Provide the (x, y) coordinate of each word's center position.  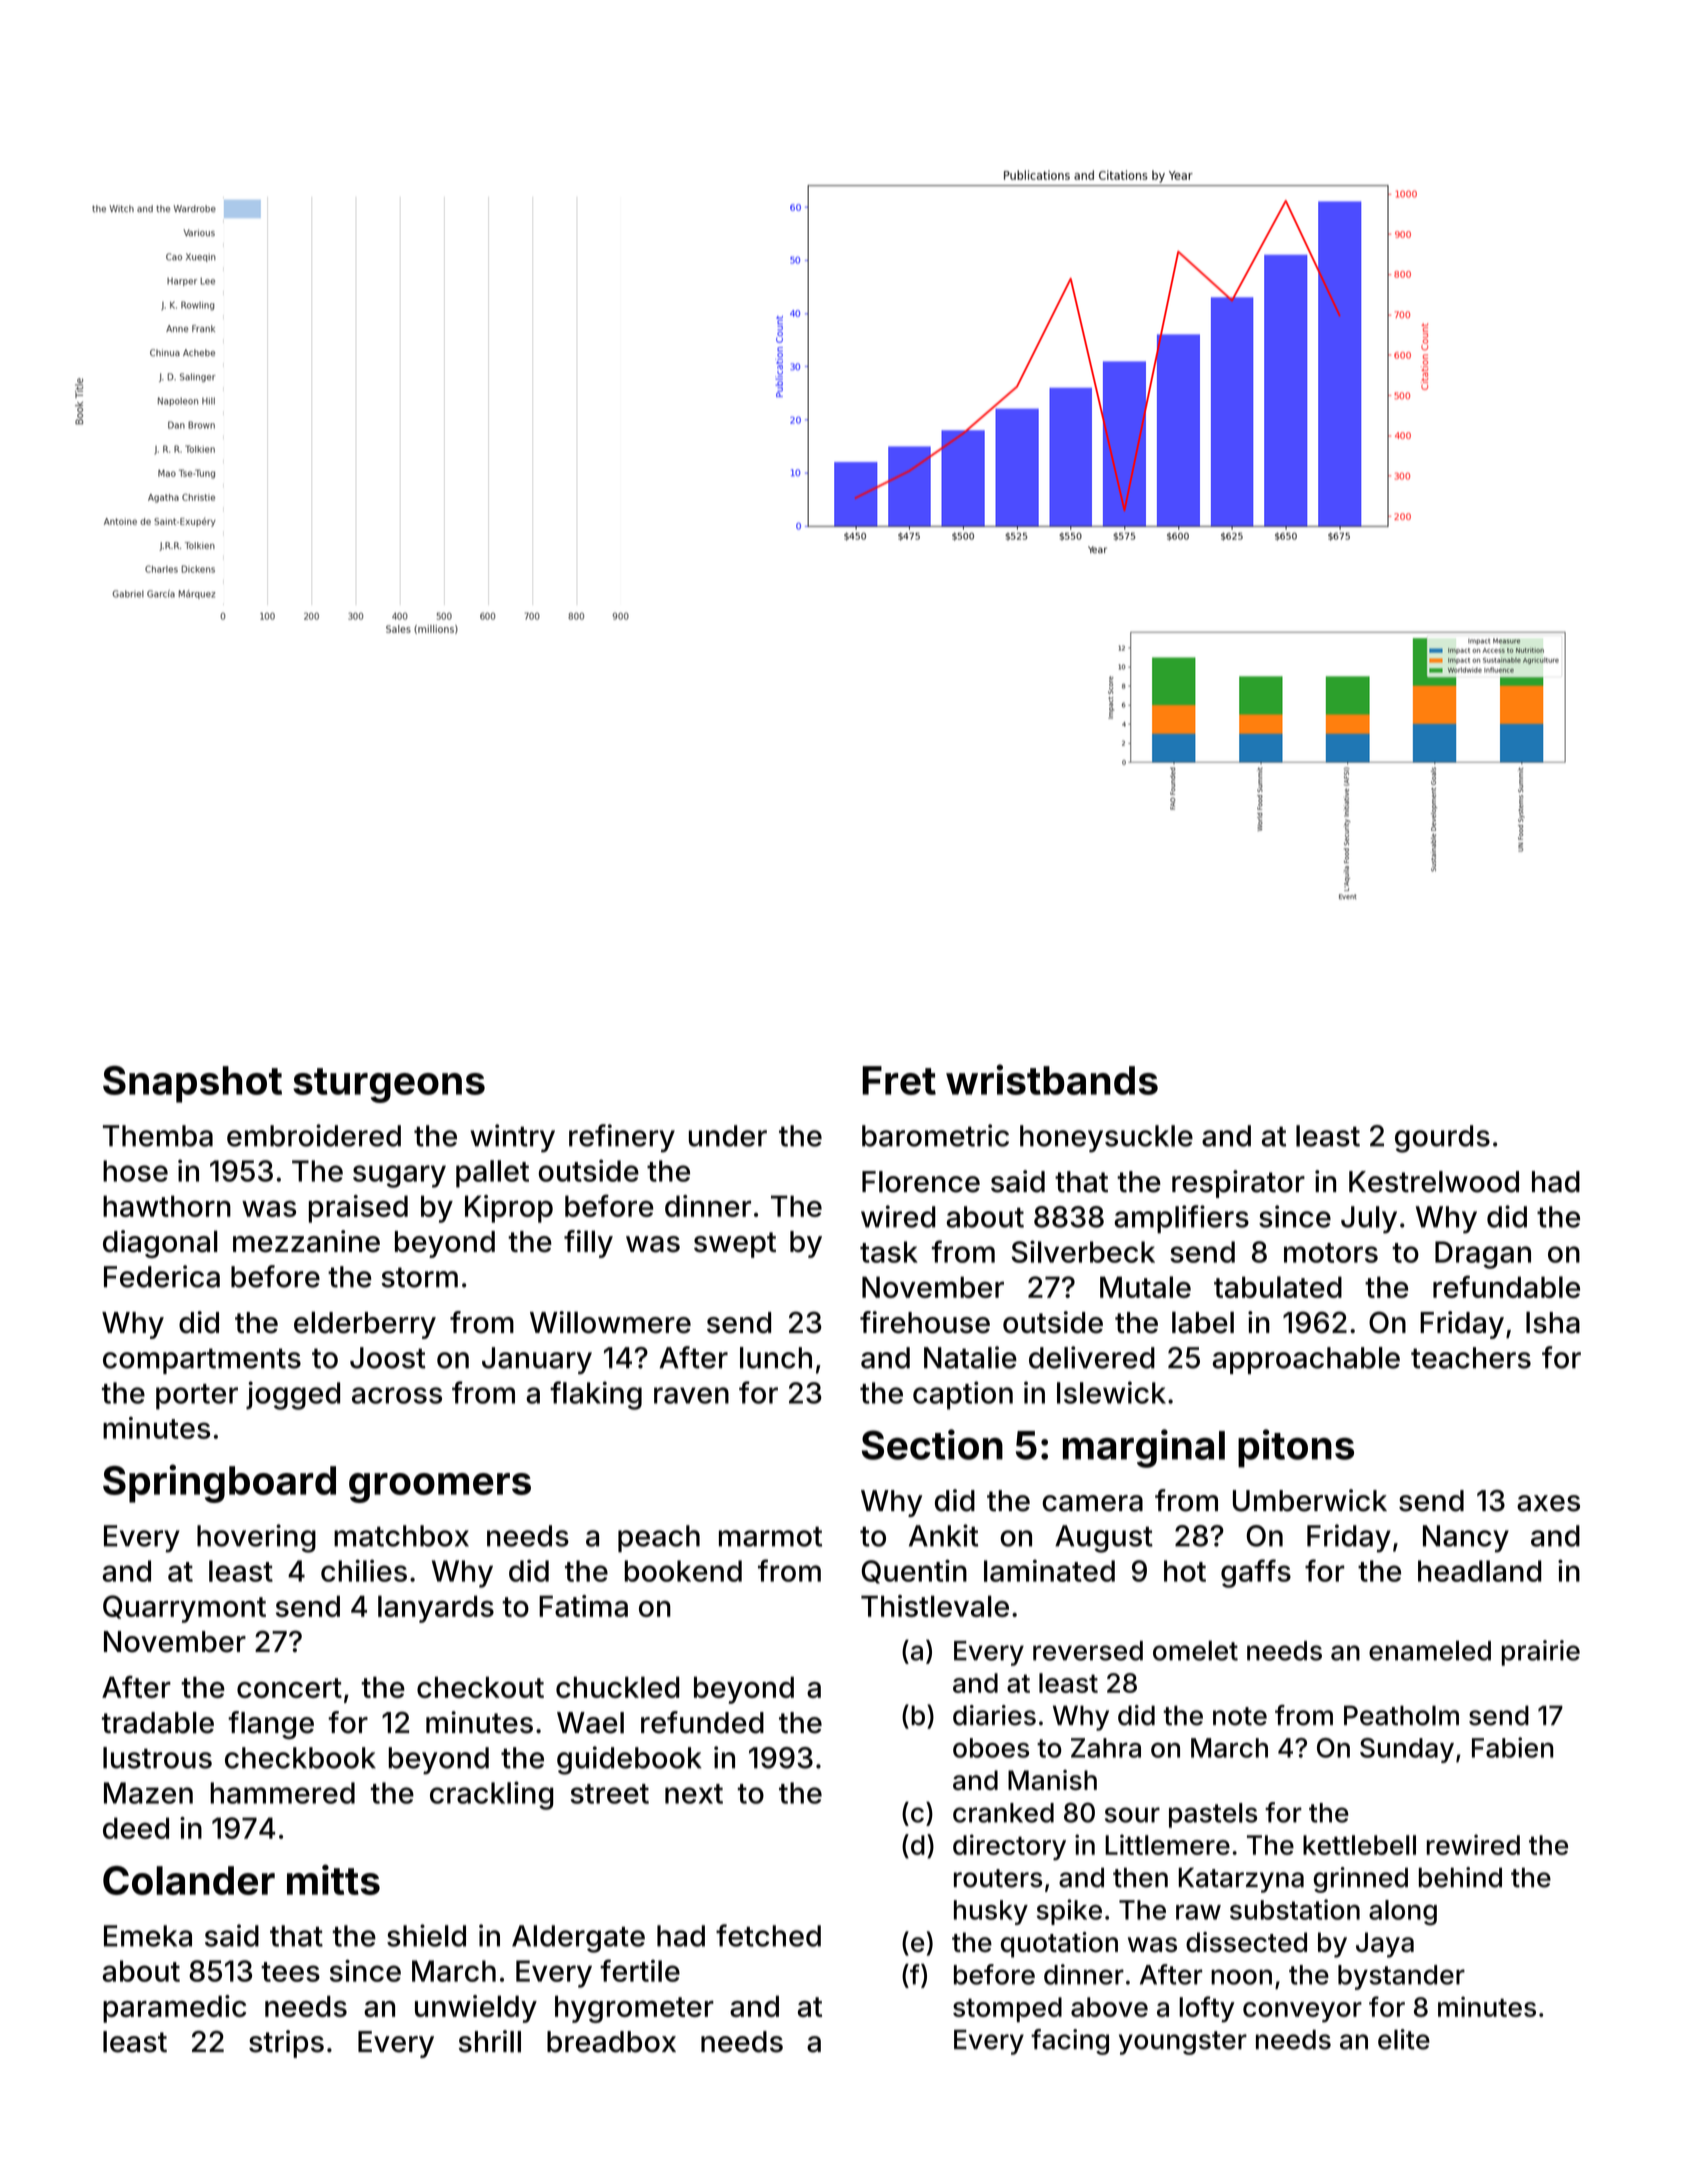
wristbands (1052, 1079)
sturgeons (389, 1085)
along (1403, 1913)
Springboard (219, 1483)
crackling (491, 1795)
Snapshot (192, 1084)
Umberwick (1310, 1500)
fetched (768, 1935)
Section (932, 1444)
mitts (333, 1879)
